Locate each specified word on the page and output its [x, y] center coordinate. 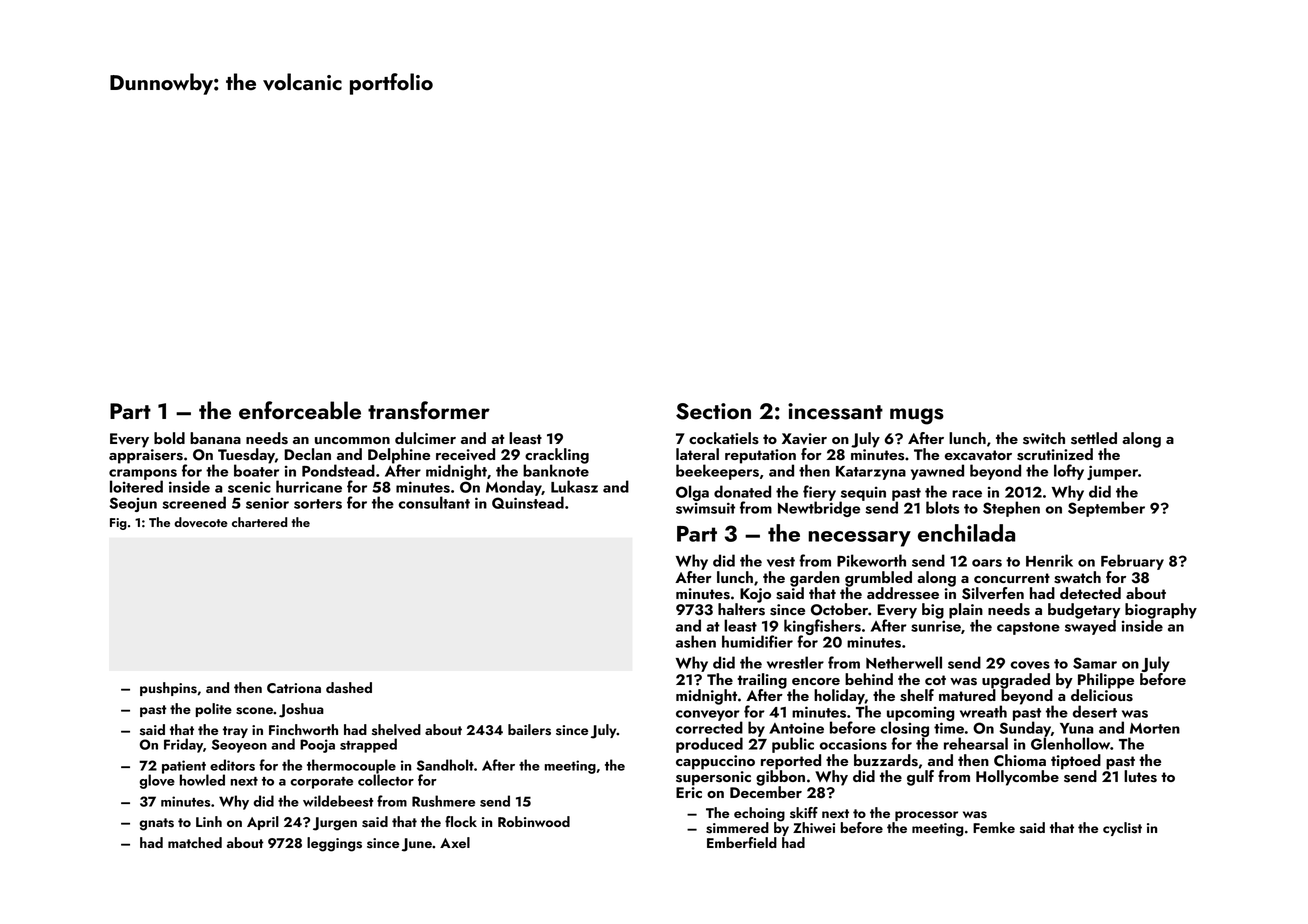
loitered [136, 486]
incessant [835, 411]
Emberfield [742, 842]
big [933, 611]
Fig [118, 524]
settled [1094, 438]
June [417, 845]
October [839, 609]
